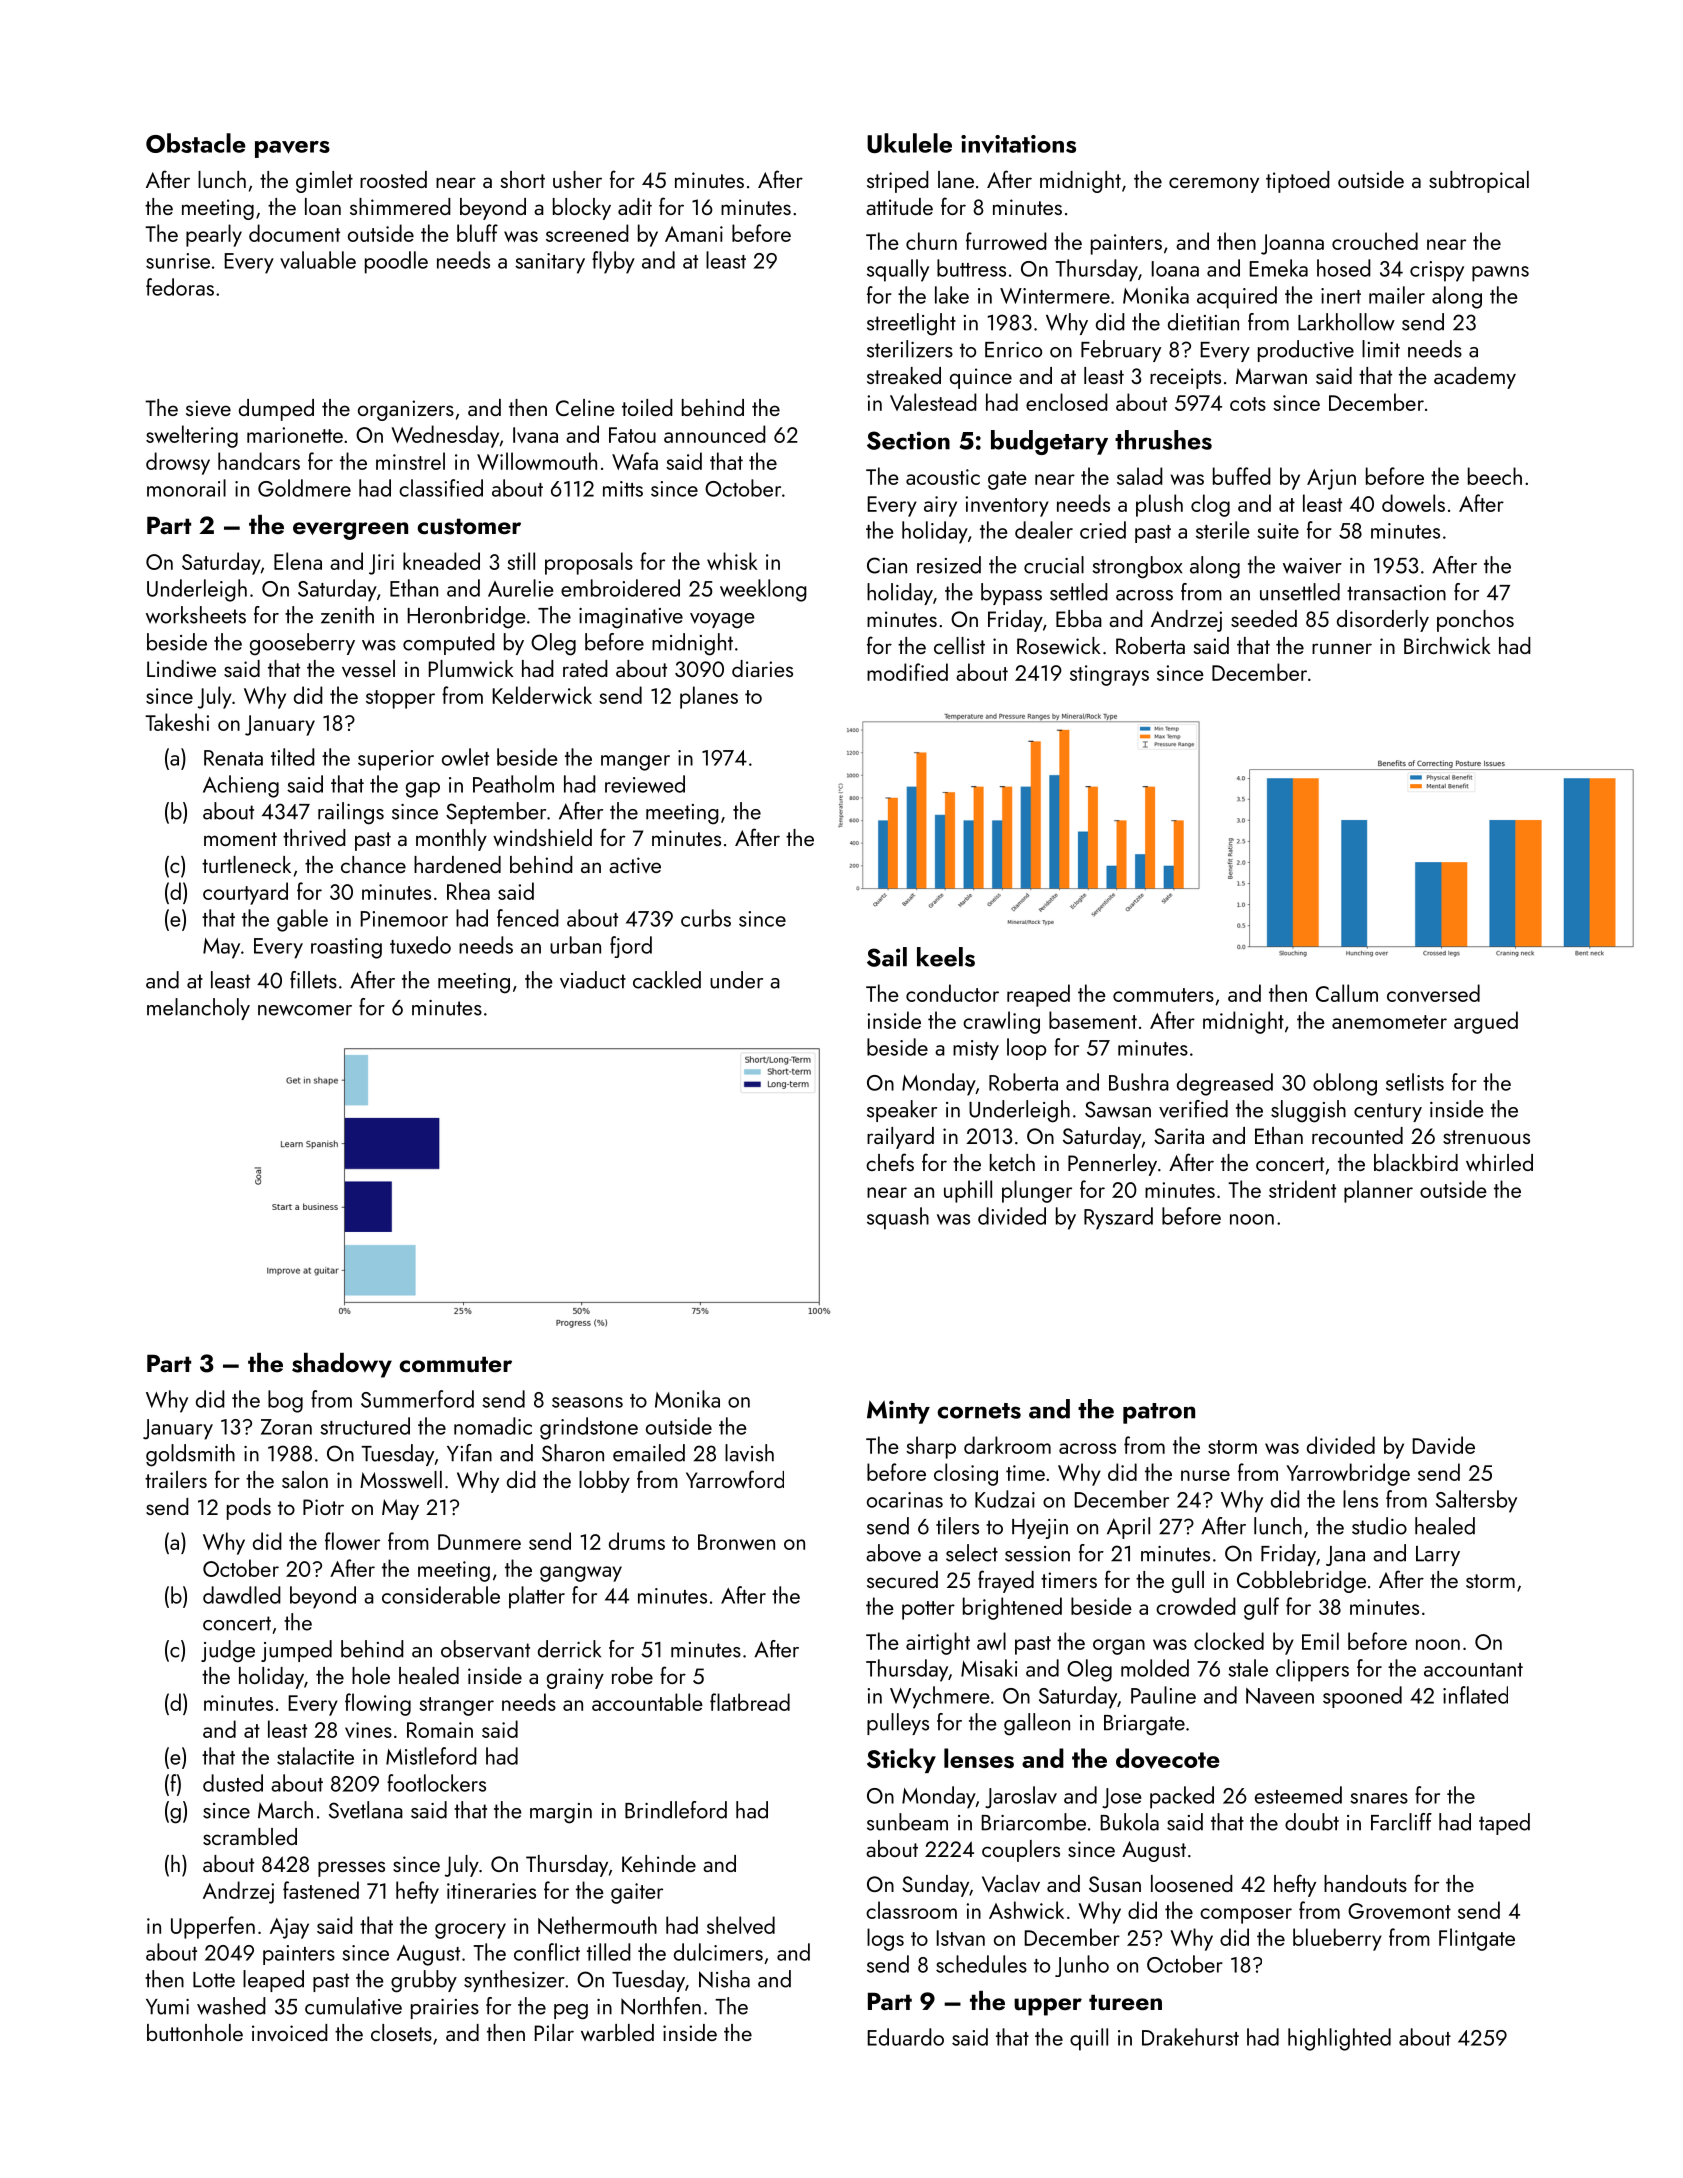 This image has width=1683, height=2178. I want to click on tiptoed, so click(1298, 182).
